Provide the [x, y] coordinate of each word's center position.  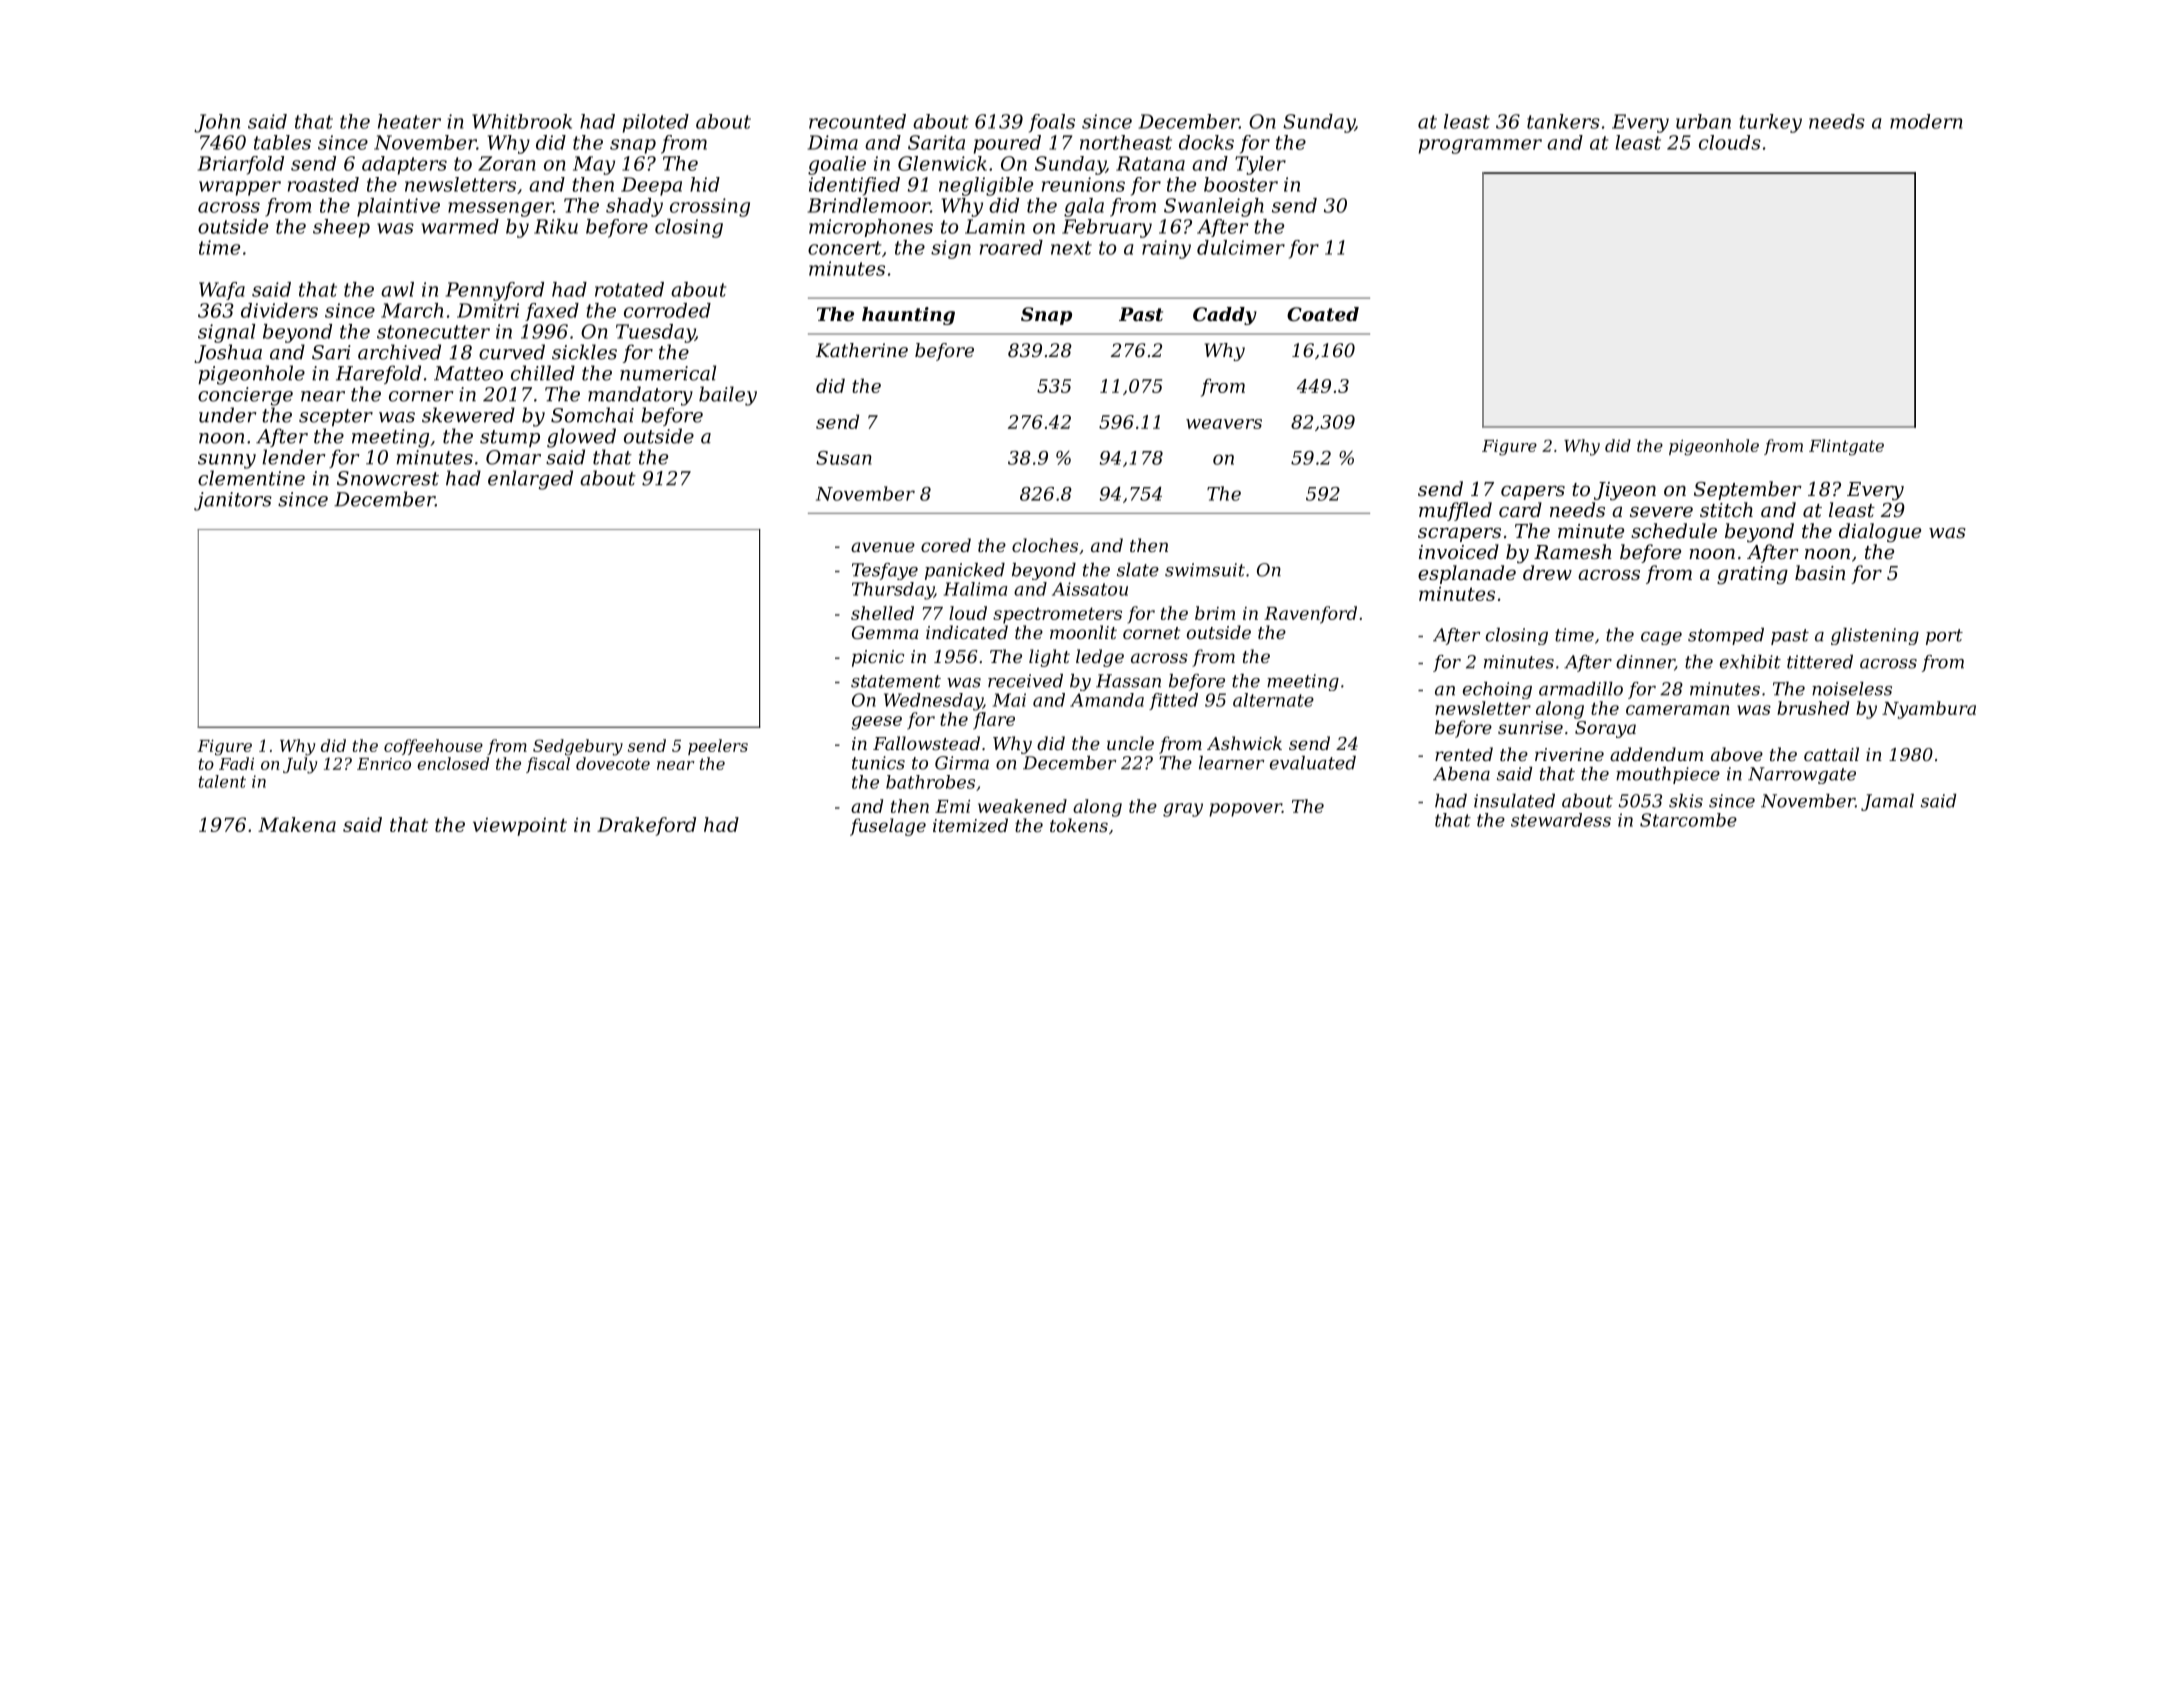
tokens [1079, 825]
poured [1007, 144]
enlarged [530, 480]
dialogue [1880, 533]
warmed [460, 226]
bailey [728, 396]
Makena [297, 824]
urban [1703, 121]
